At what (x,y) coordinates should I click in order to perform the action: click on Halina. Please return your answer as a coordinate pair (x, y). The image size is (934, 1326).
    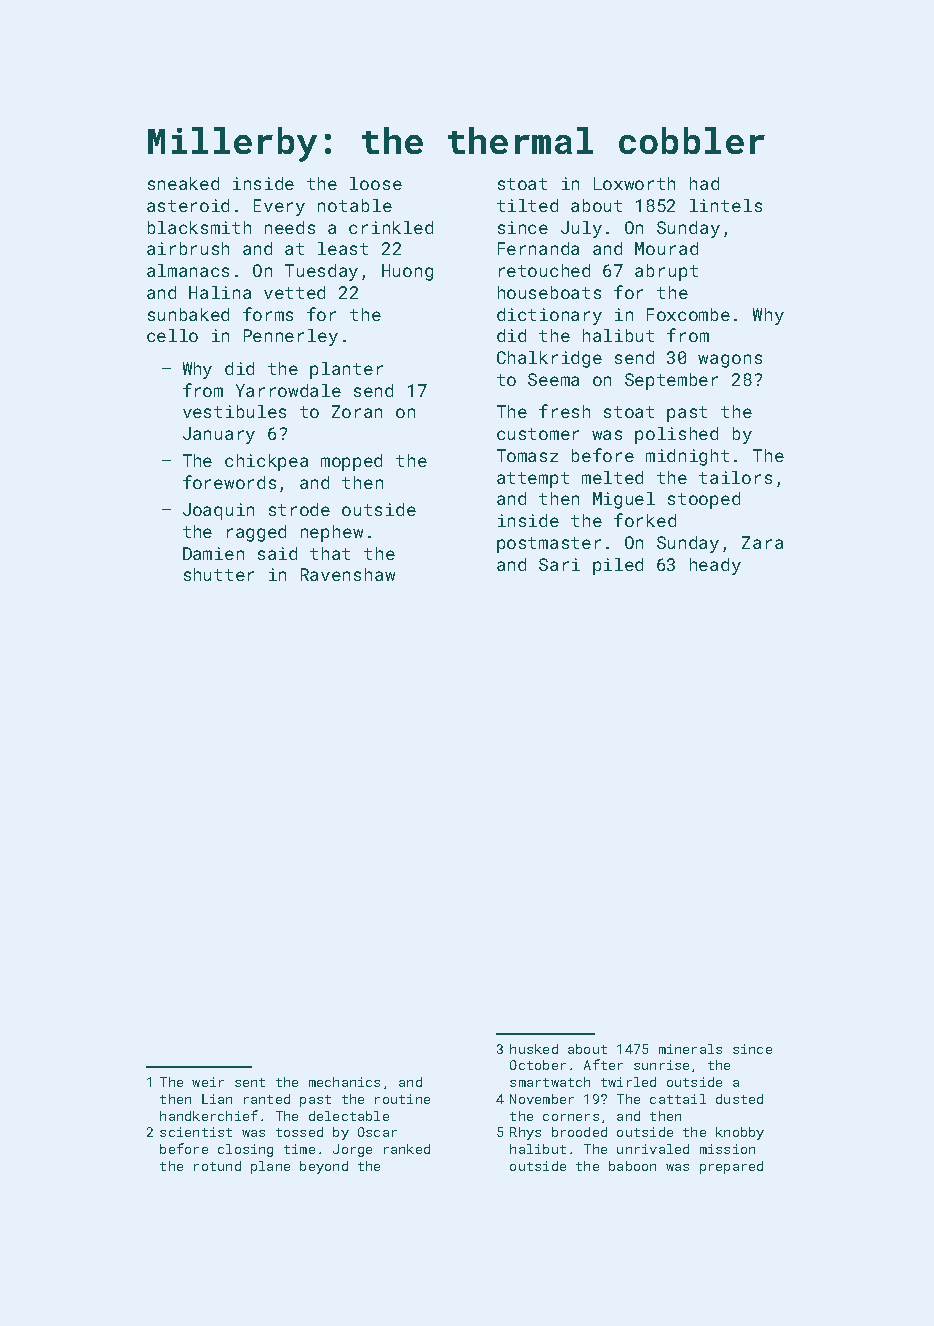
    Looking at the image, I should click on (220, 292).
